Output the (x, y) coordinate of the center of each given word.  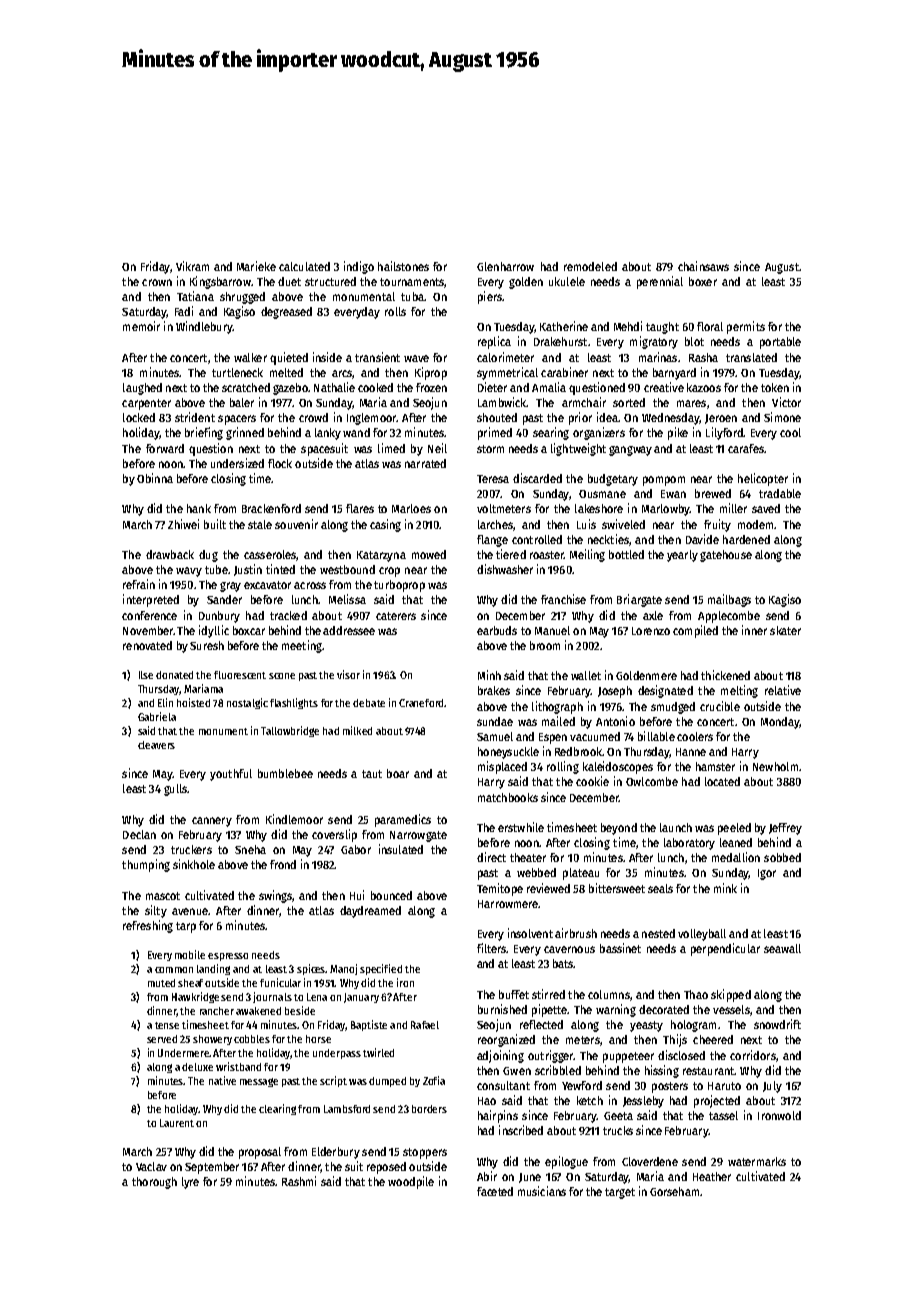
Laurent (177, 1123)
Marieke (256, 266)
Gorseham (674, 1191)
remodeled (590, 266)
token (775, 387)
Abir (487, 1176)
